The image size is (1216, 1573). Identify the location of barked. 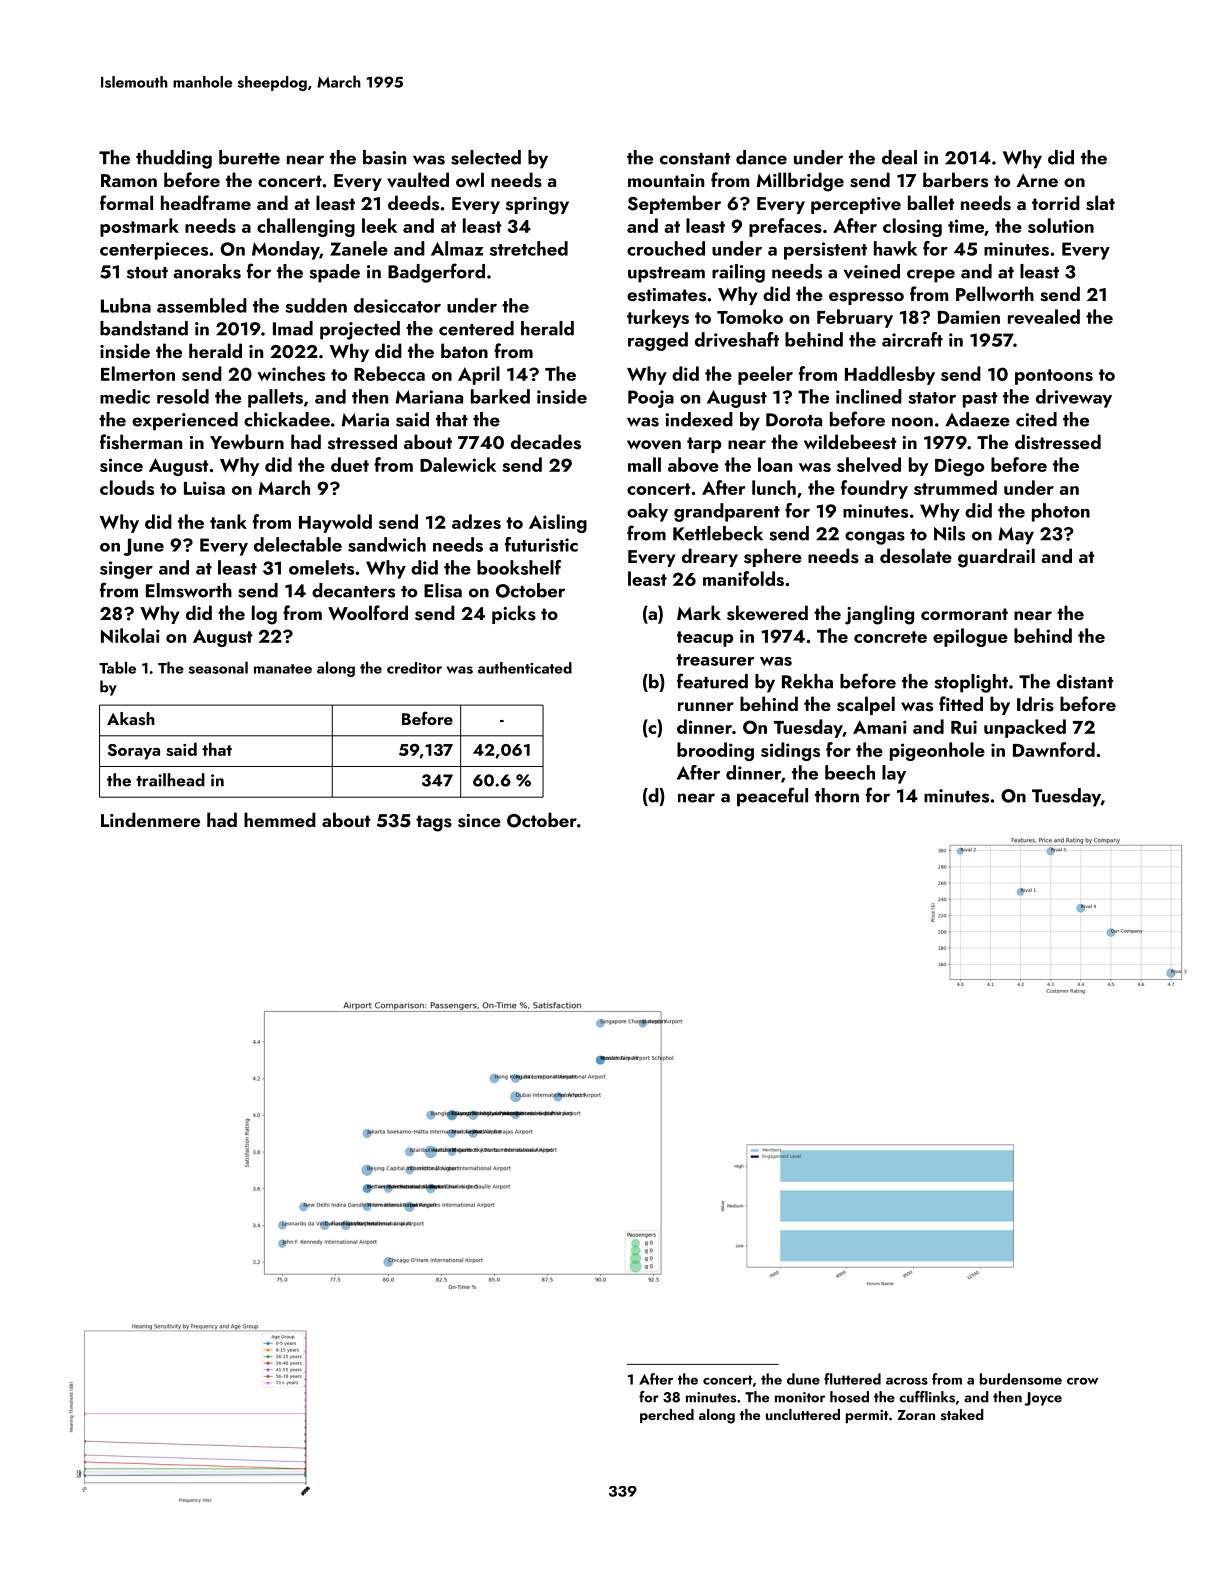
(500, 396).
